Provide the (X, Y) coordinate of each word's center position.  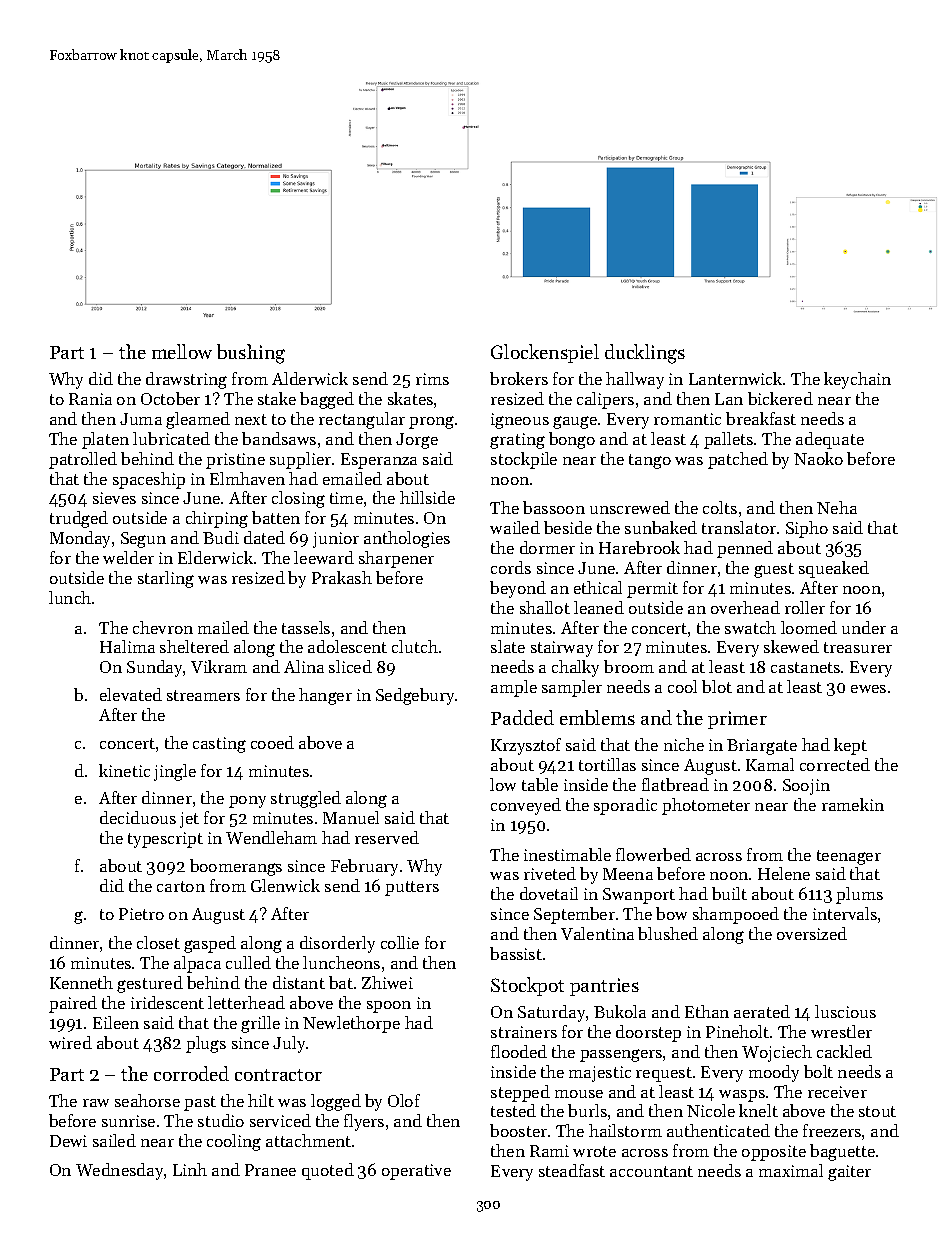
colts (720, 507)
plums (859, 895)
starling (166, 579)
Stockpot (527, 986)
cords (511, 567)
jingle (175, 772)
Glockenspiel (545, 353)
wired (70, 1042)
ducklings (645, 354)
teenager (849, 857)
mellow (182, 351)
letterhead (246, 1002)
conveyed (526, 806)
